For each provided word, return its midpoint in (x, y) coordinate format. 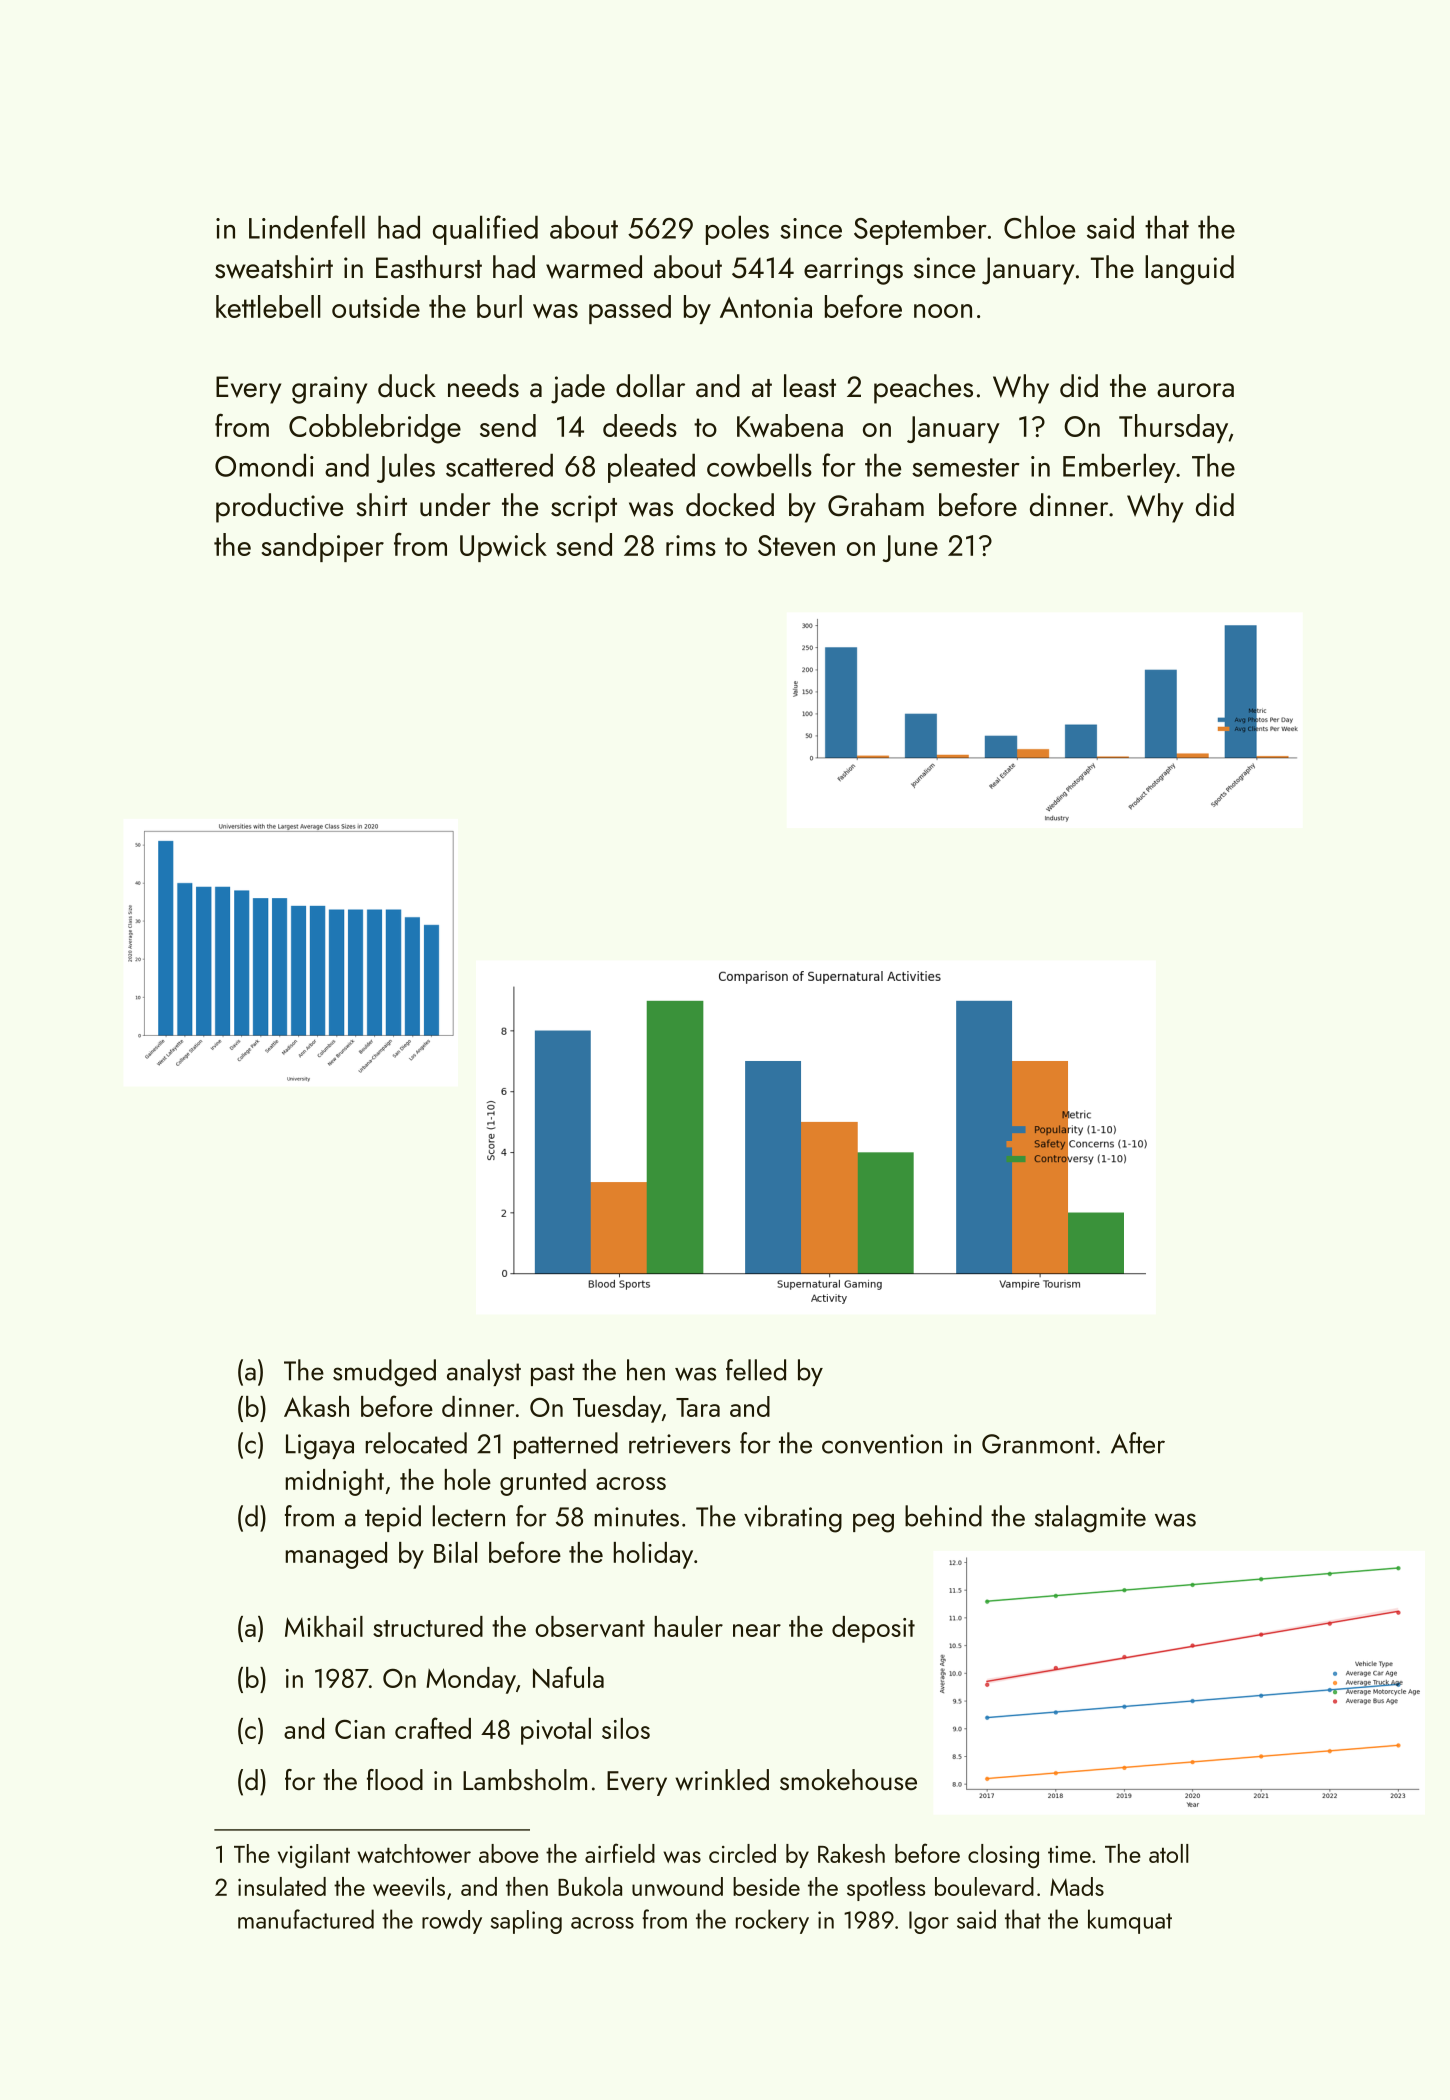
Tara (698, 1407)
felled (756, 1370)
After (1138, 1443)
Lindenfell (307, 227)
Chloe (1039, 227)
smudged (384, 1373)
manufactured (306, 1919)
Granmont (1038, 1444)
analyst (484, 1372)
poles (737, 230)
